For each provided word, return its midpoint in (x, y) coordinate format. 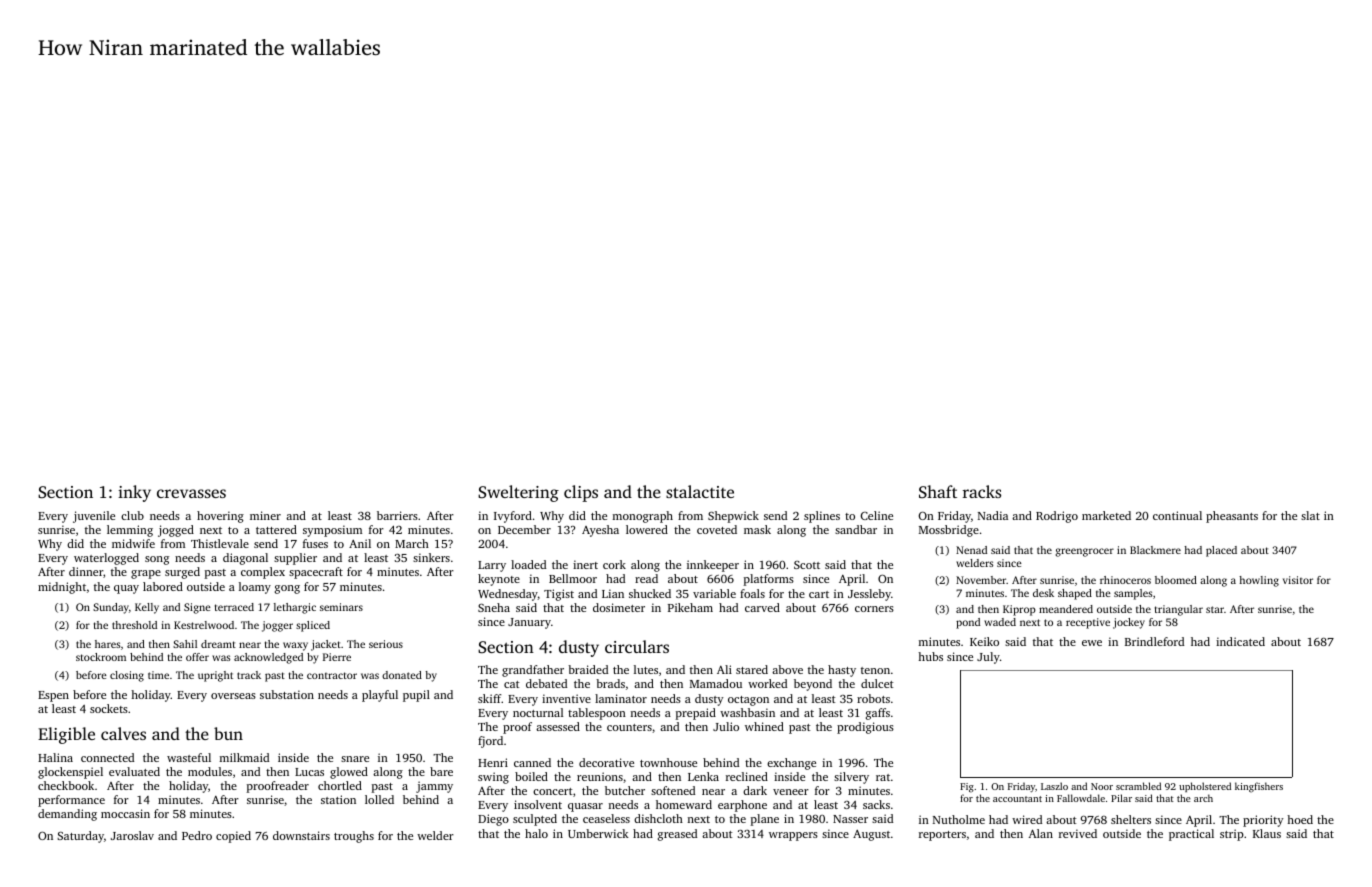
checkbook (66, 785)
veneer (791, 792)
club (132, 515)
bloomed (1176, 580)
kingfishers (1259, 787)
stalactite (700, 491)
